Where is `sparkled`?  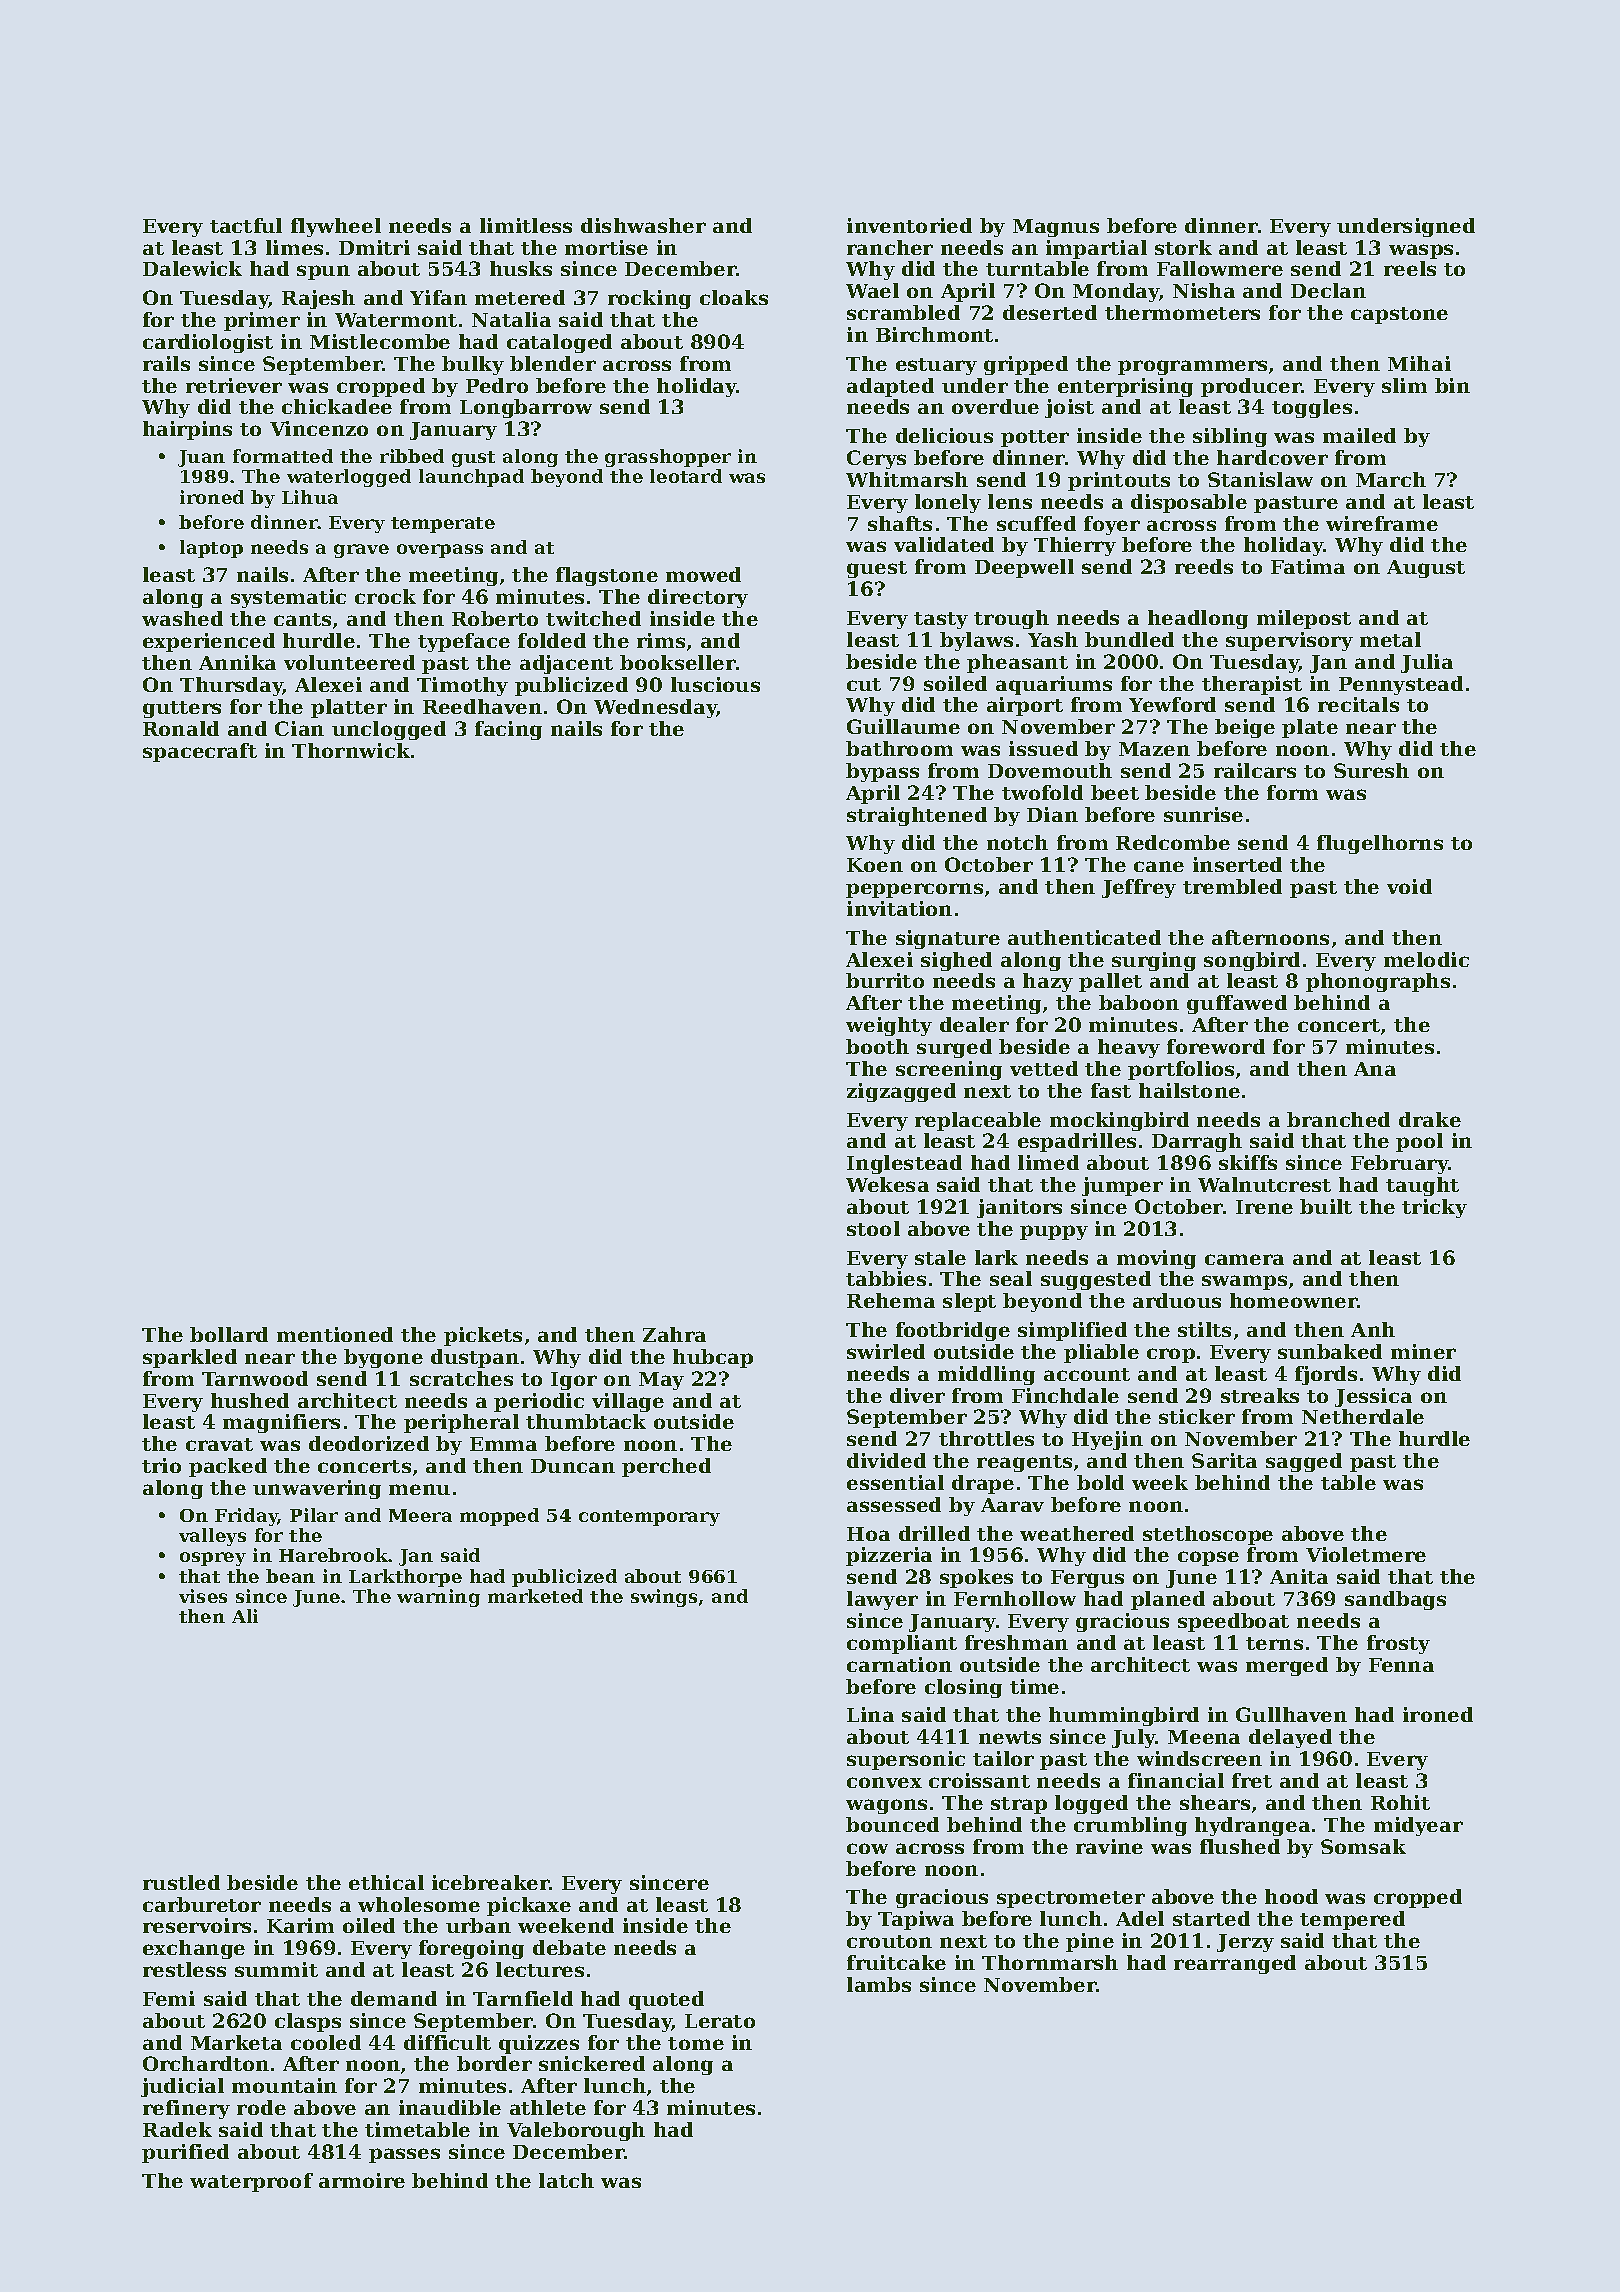 sparkled is located at coordinates (190, 1358).
